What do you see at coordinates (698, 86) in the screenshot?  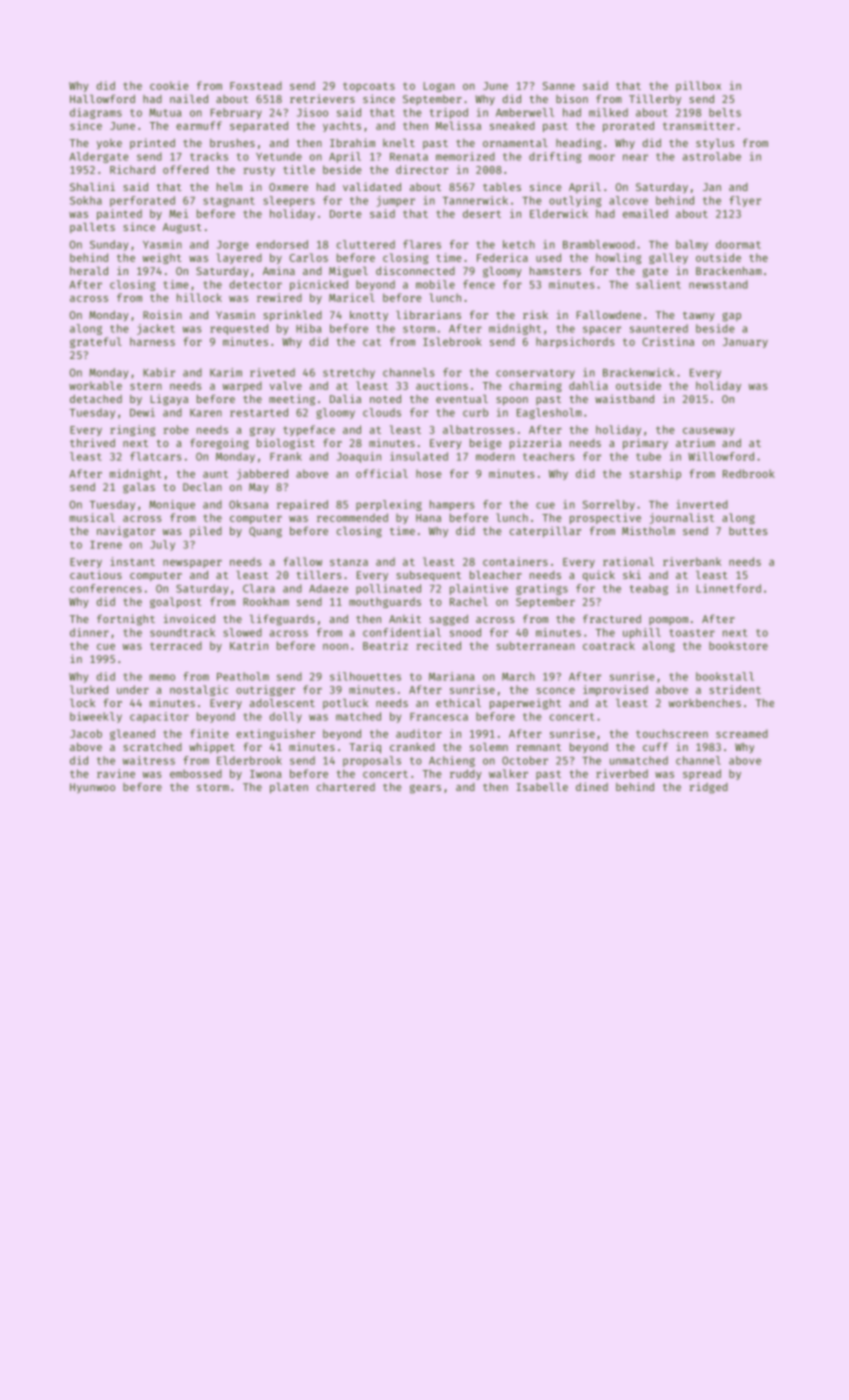 I see `pillbox` at bounding box center [698, 86].
